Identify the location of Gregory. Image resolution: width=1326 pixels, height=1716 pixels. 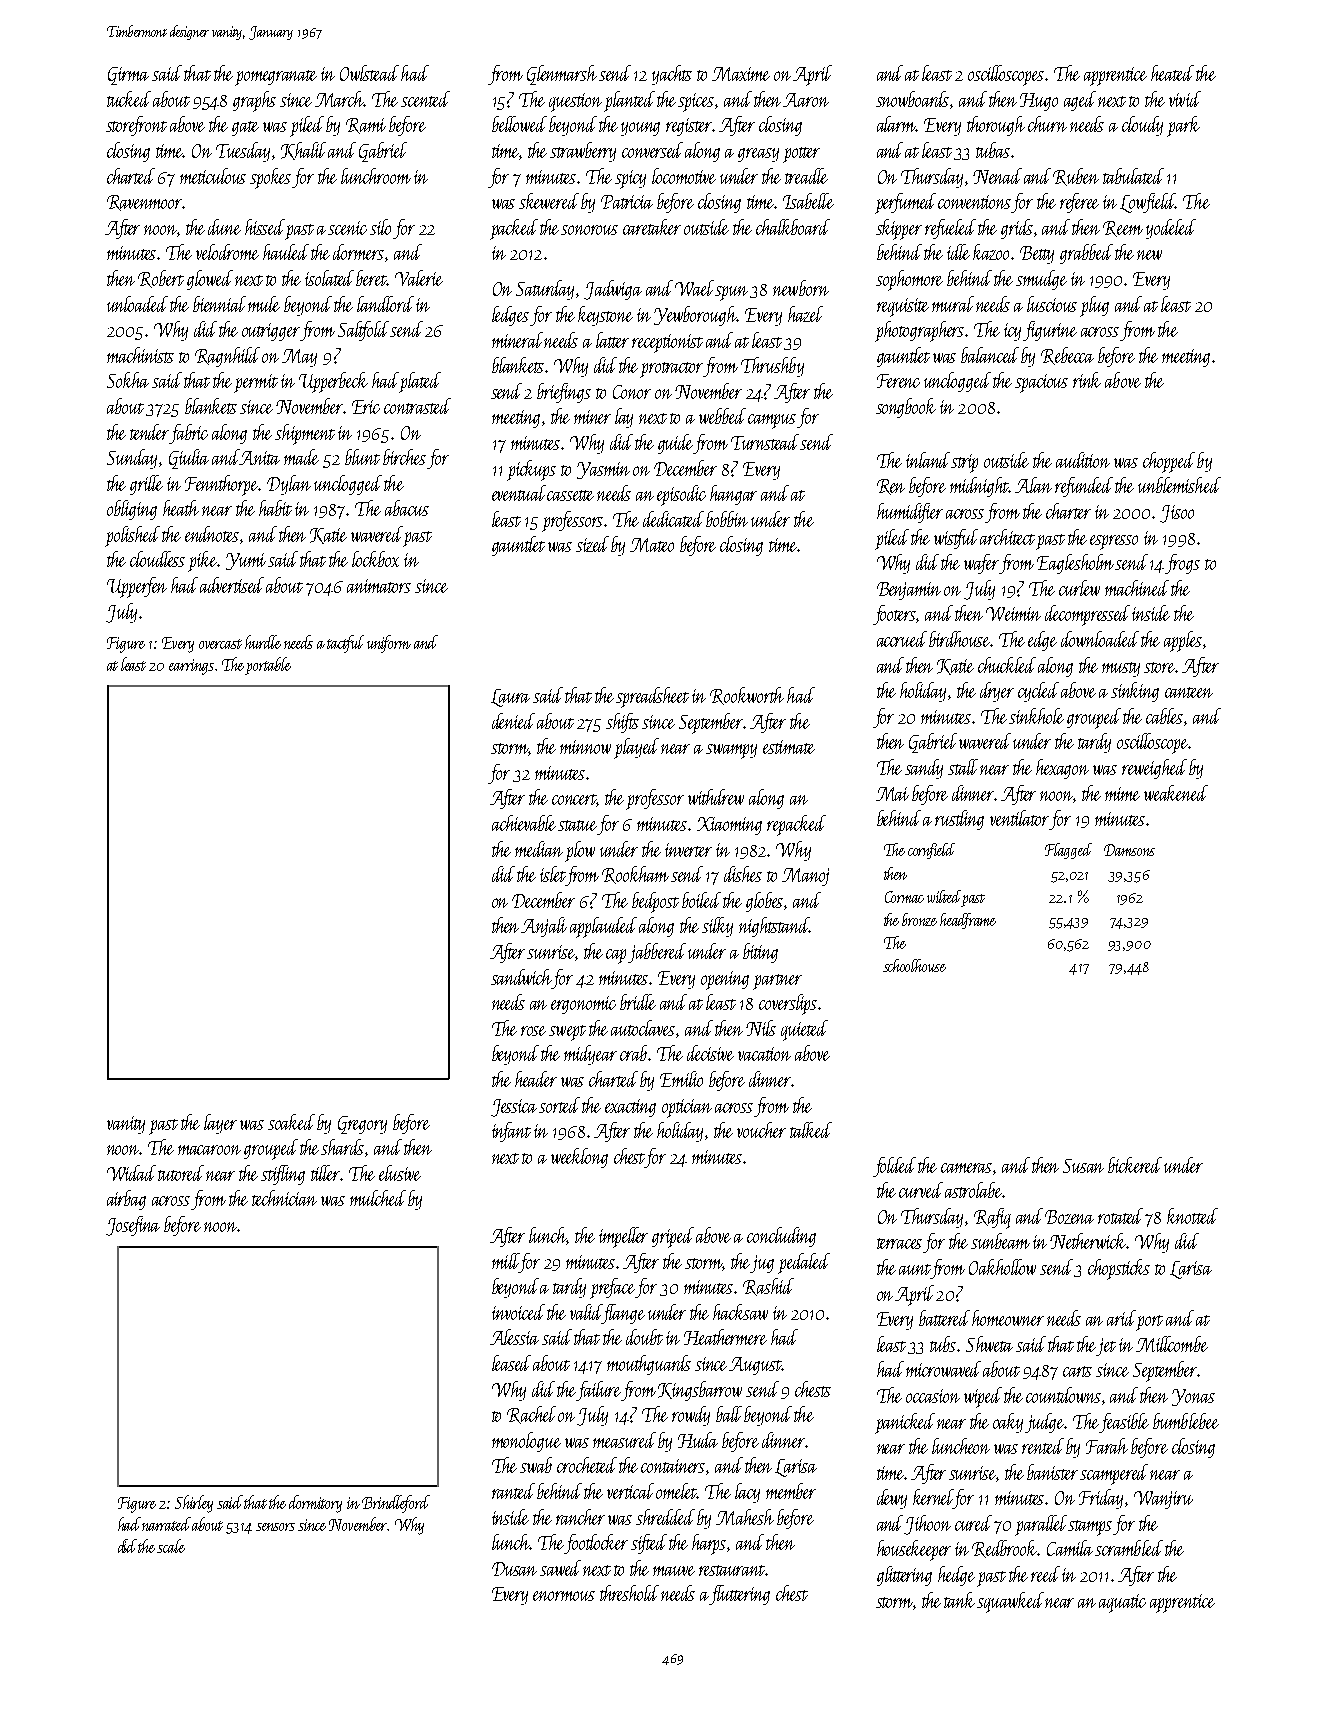
(362, 1125).
